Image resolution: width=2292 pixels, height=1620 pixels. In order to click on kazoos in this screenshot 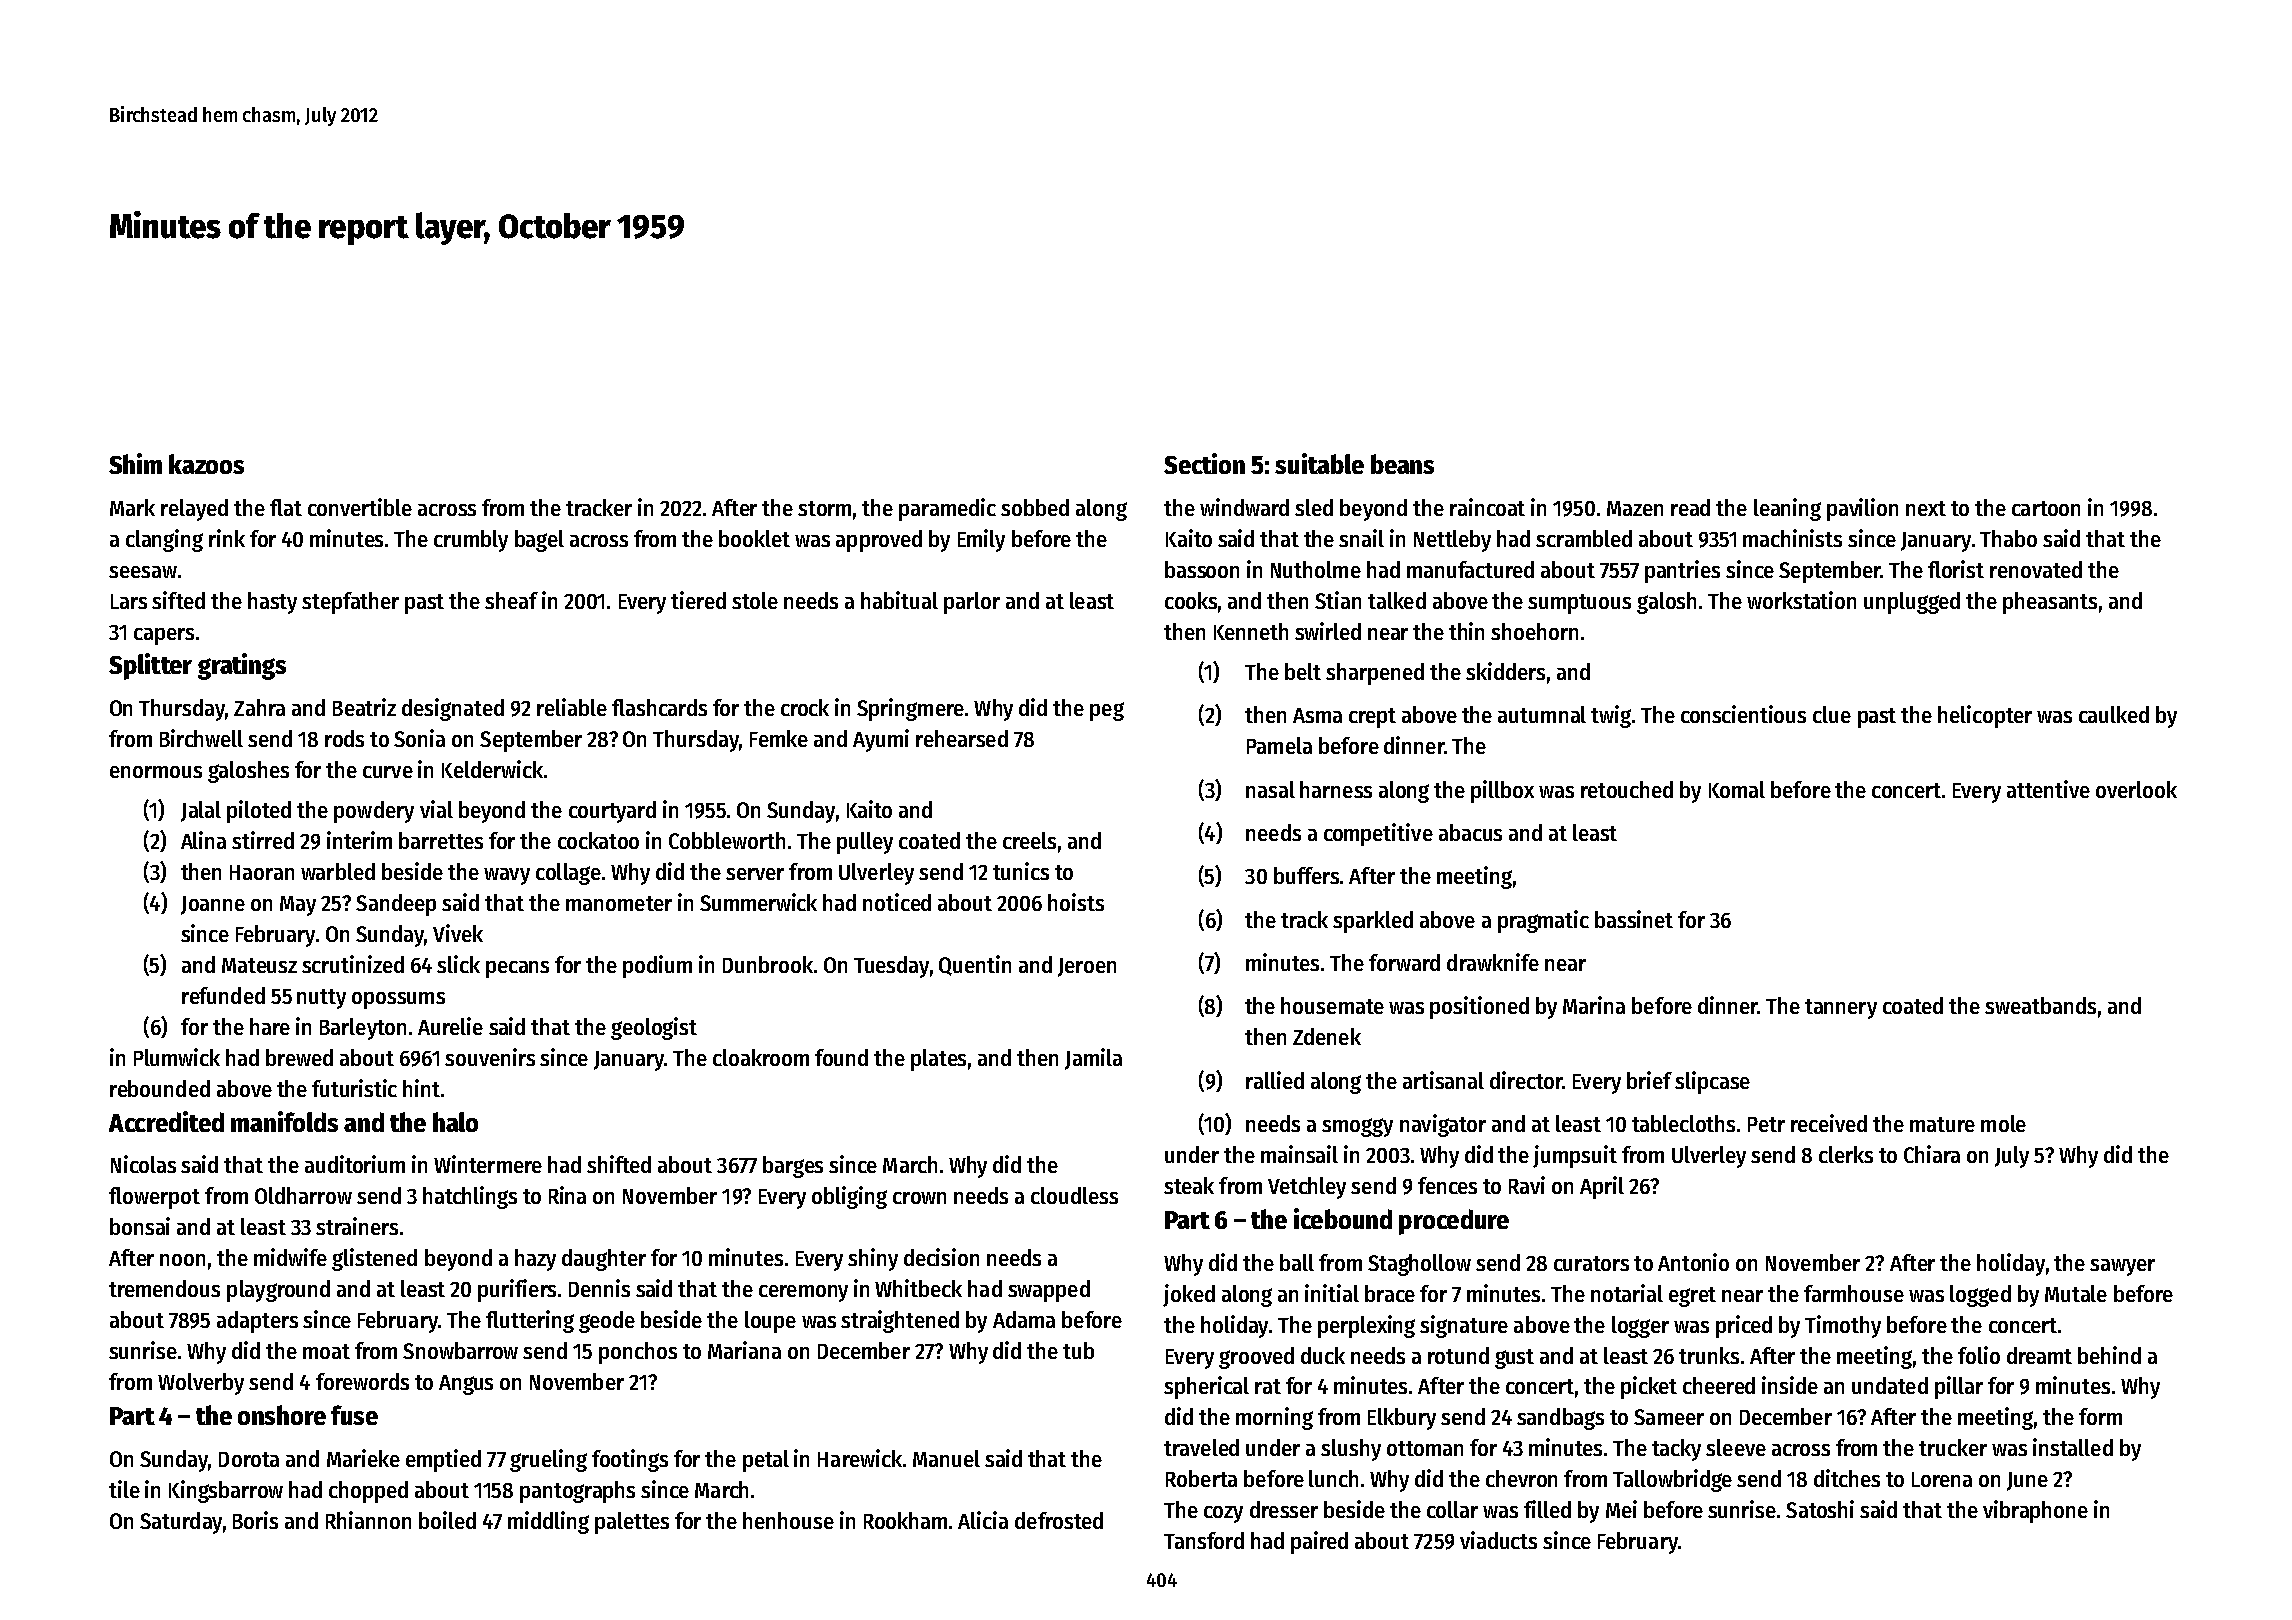, I will do `click(206, 464)`.
